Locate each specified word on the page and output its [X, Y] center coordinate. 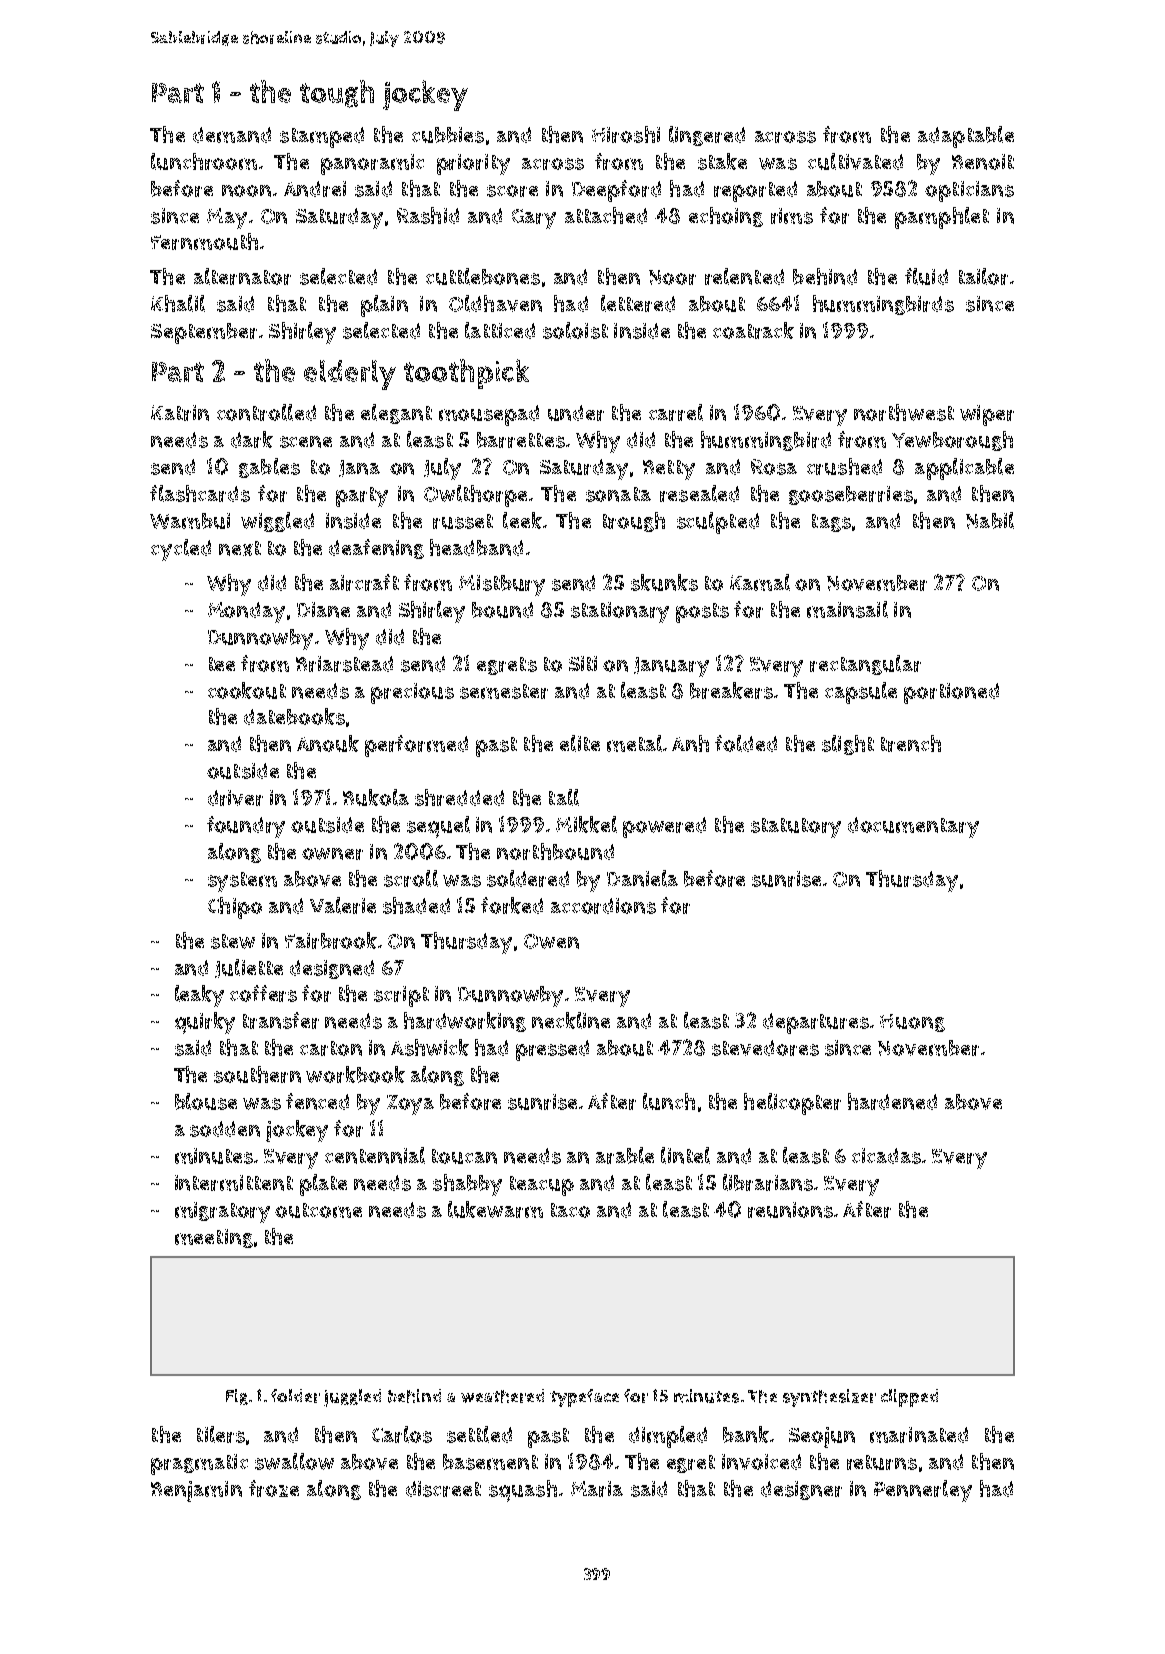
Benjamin [196, 1491]
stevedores [765, 1048]
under [576, 413]
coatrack [753, 330]
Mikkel [586, 824]
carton [331, 1048]
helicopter [792, 1104]
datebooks [294, 716]
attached [606, 215]
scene [306, 442]
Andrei [315, 189]
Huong [912, 1023]
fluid [926, 276]
